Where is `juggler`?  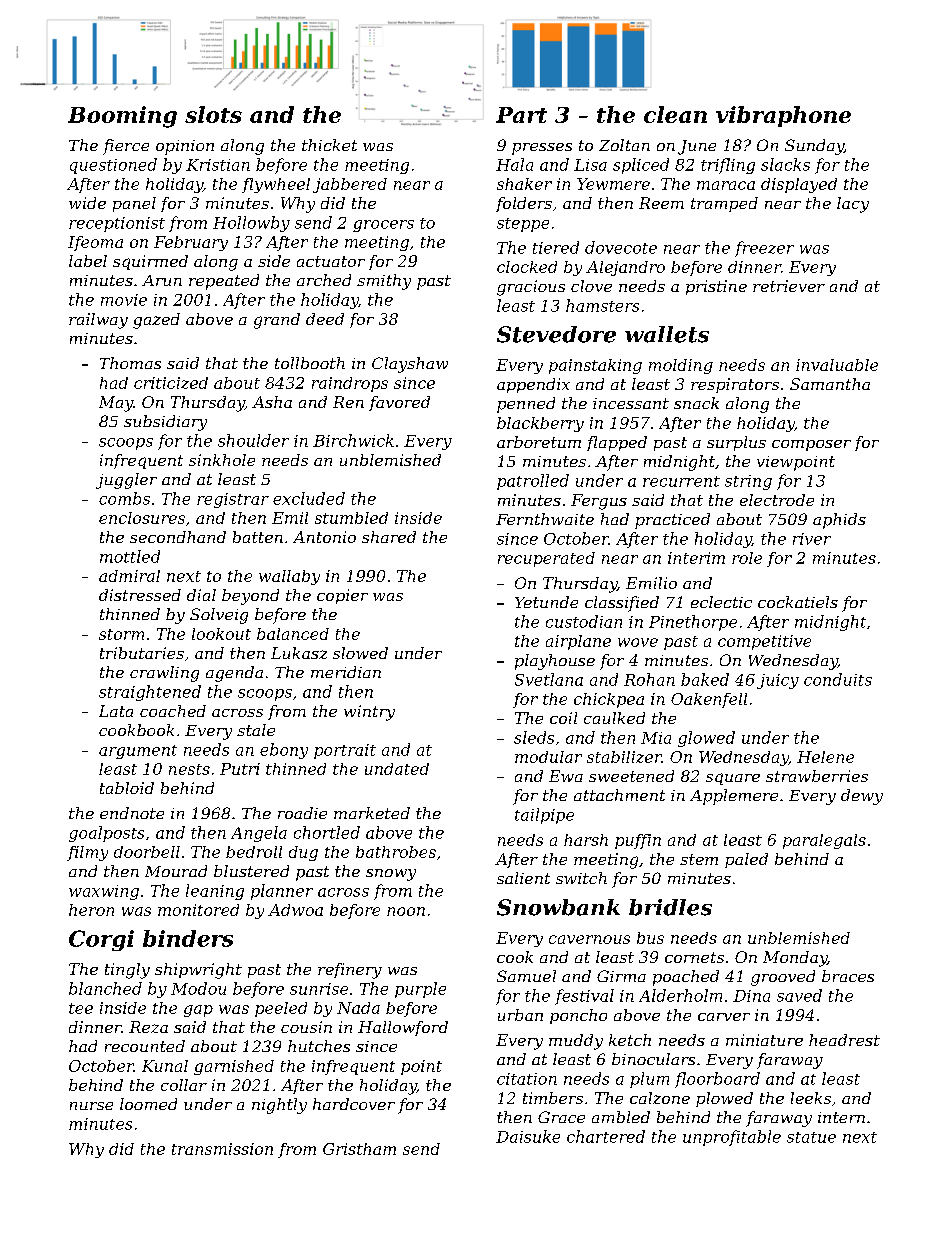 juggler is located at coordinates (126, 481).
